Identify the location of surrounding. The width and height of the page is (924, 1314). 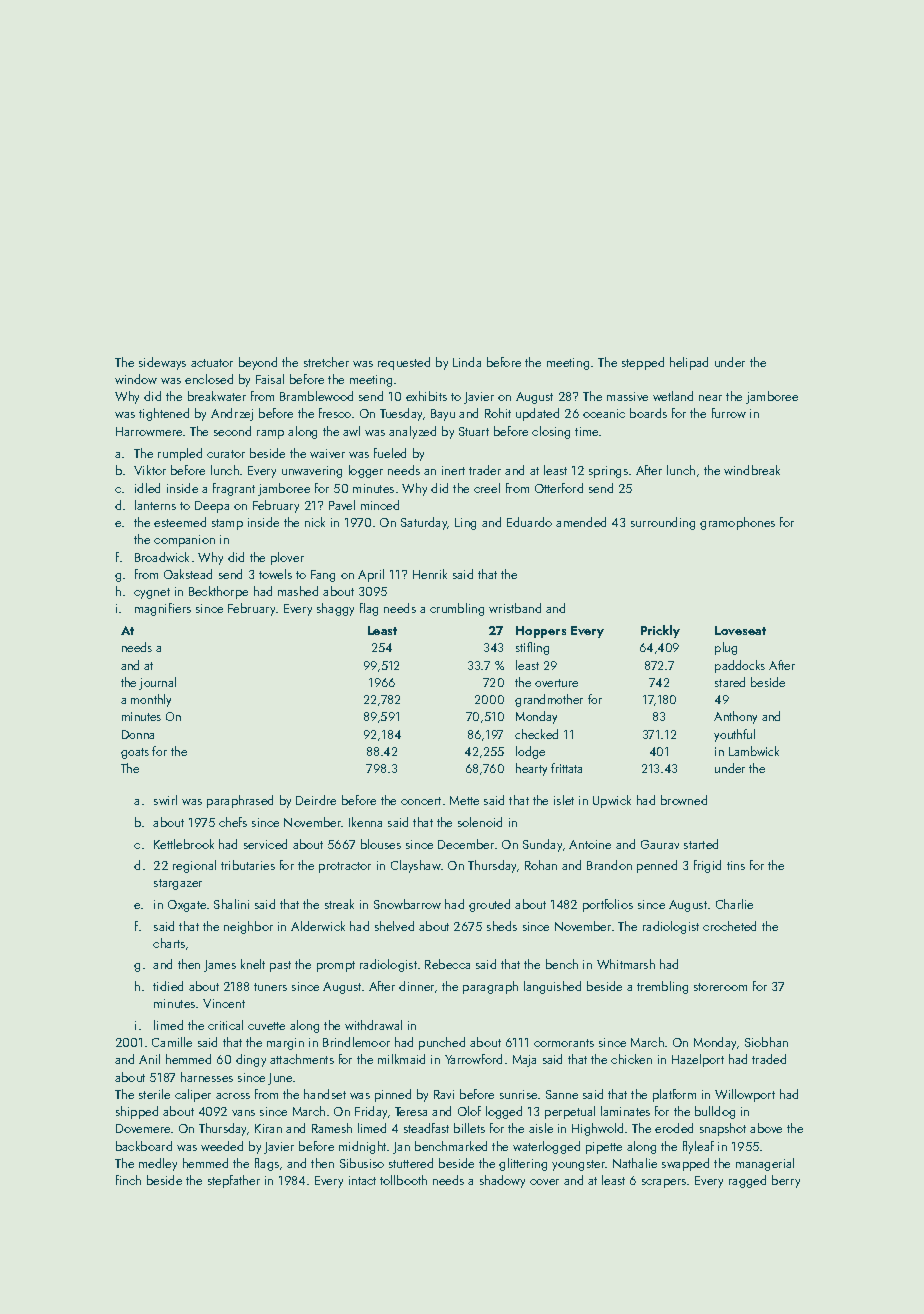
(663, 523).
